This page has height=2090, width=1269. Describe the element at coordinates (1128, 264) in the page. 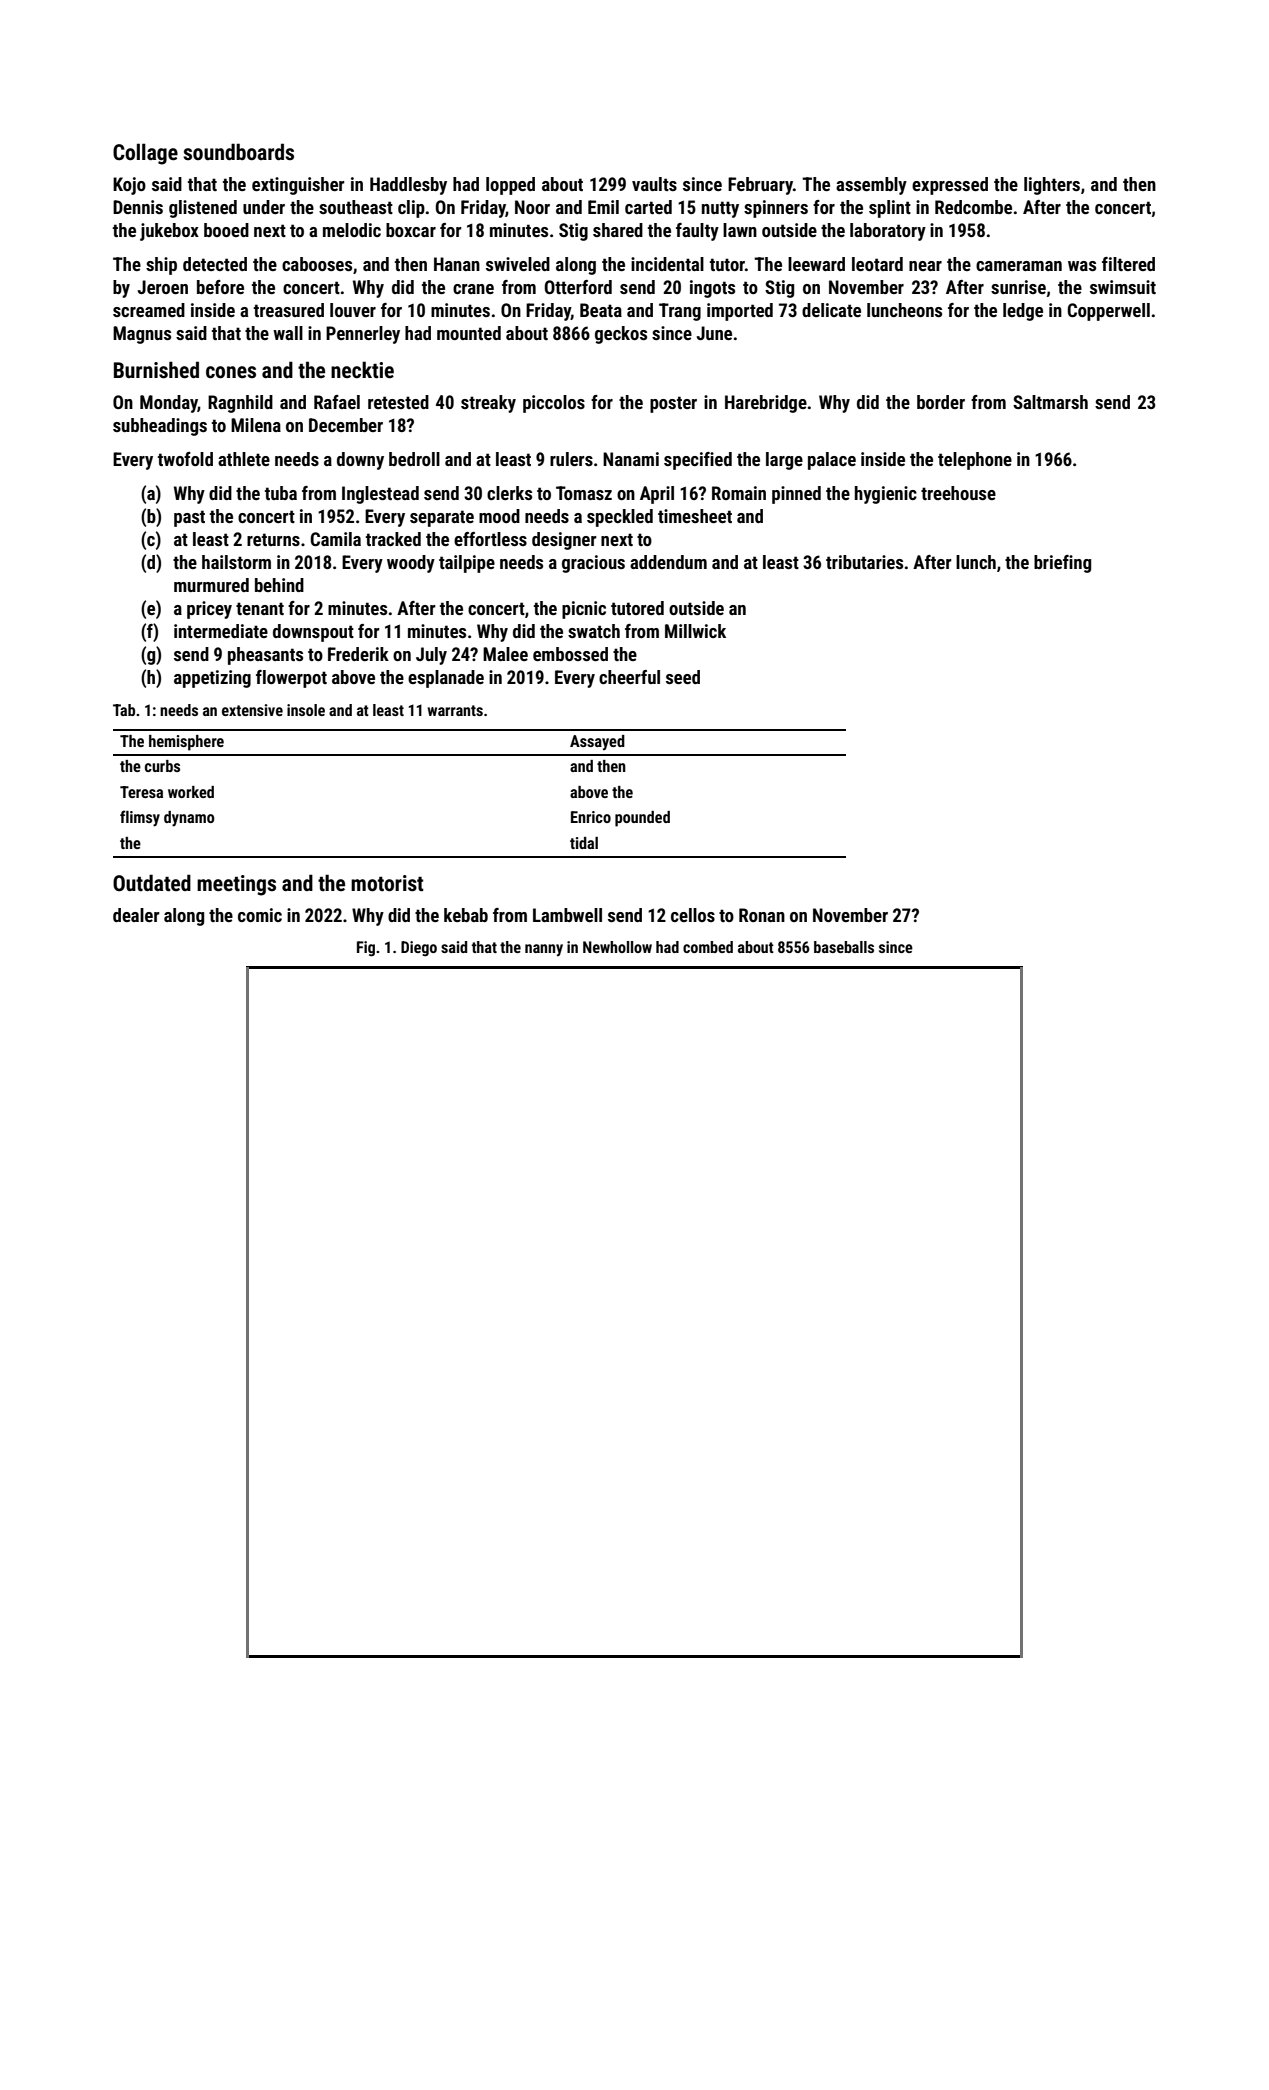

I see `filtered` at that location.
